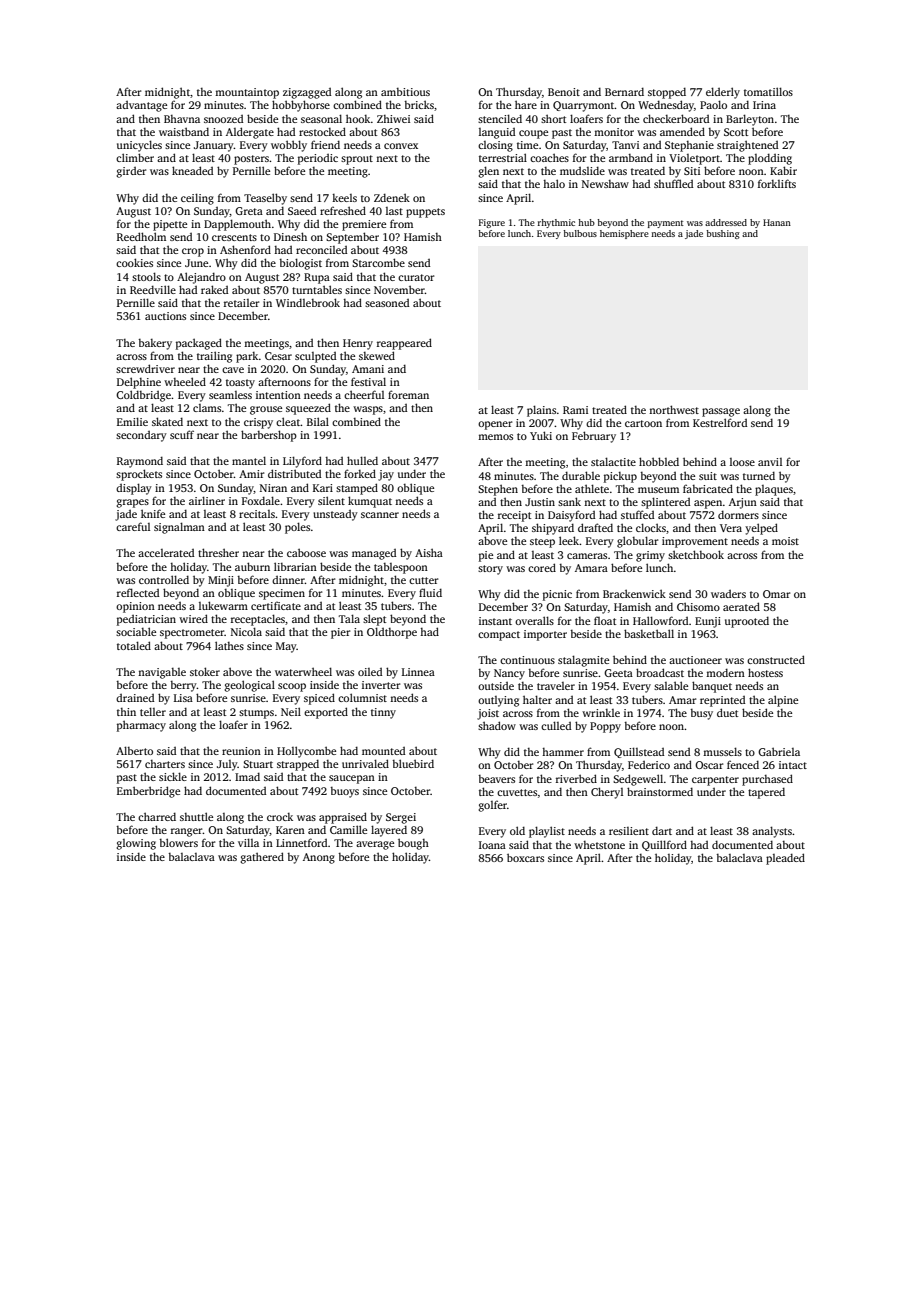 The width and height of the document is (924, 1308). Describe the element at coordinates (674, 409) in the document. I see `northwest` at that location.
